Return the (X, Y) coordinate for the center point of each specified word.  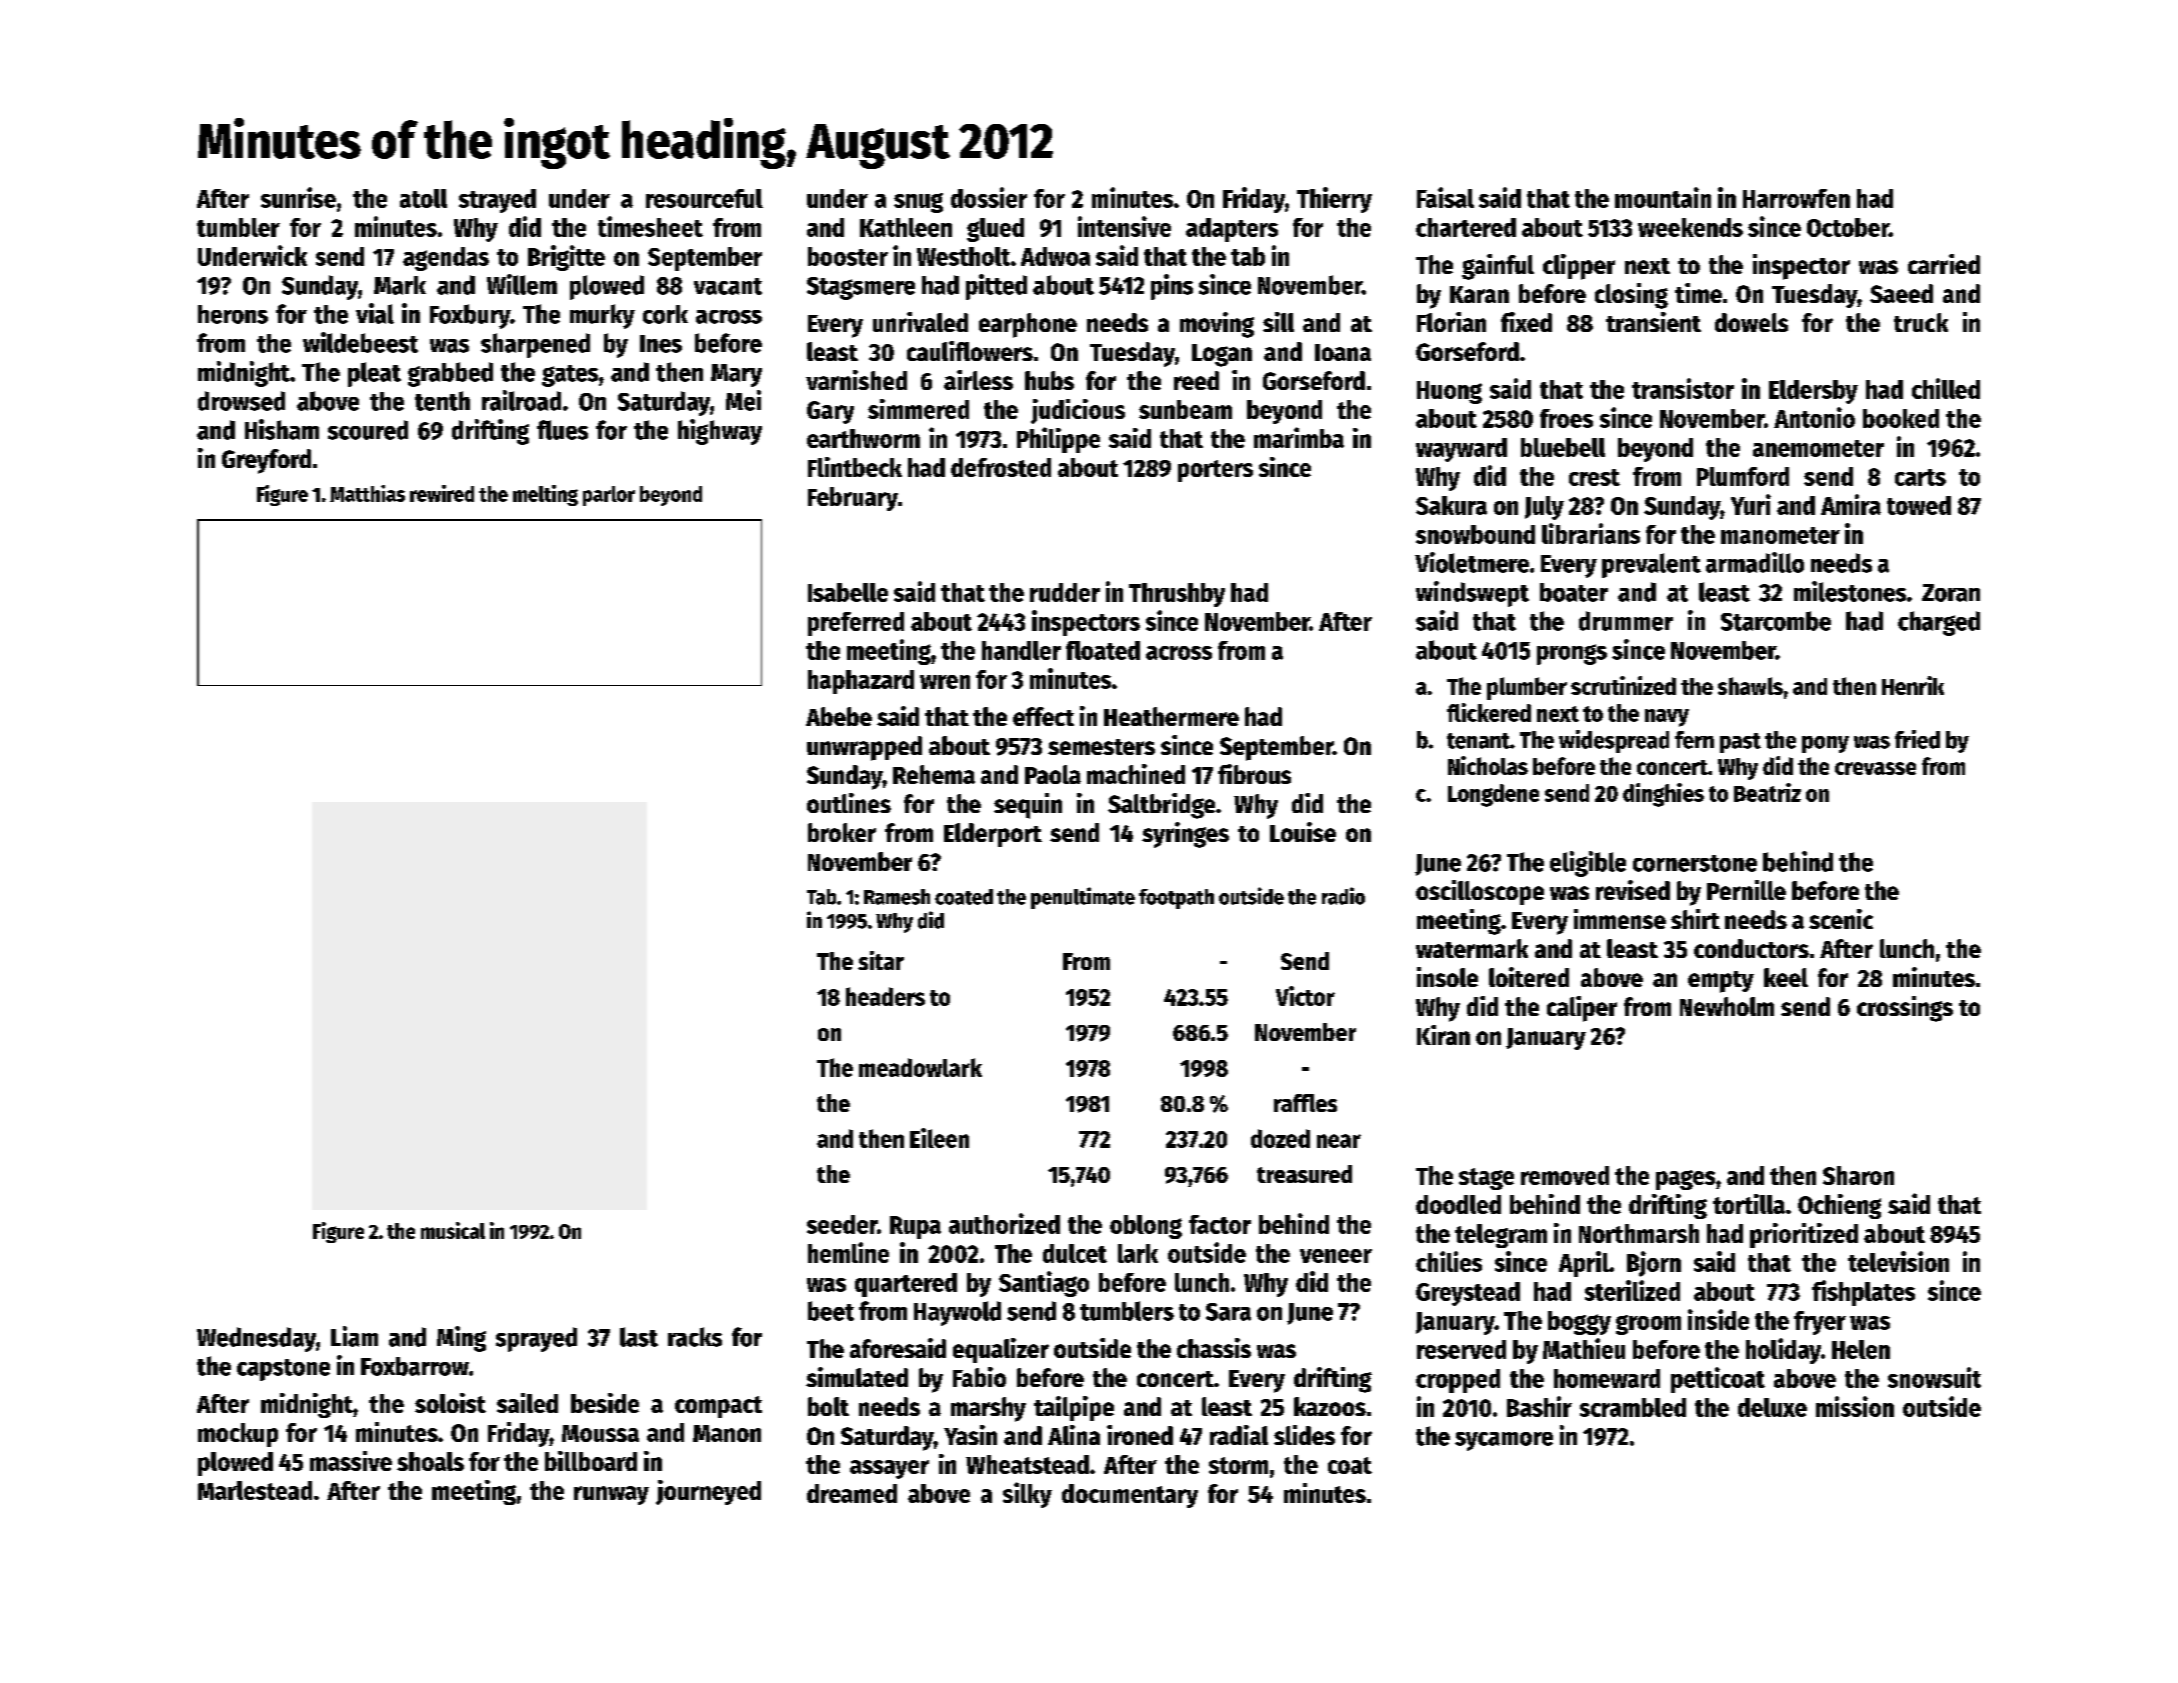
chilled (1946, 388)
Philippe (1058, 440)
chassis (1214, 1348)
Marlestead (255, 1490)
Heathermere (1171, 716)
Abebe (839, 716)
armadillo (1755, 562)
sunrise (298, 197)
